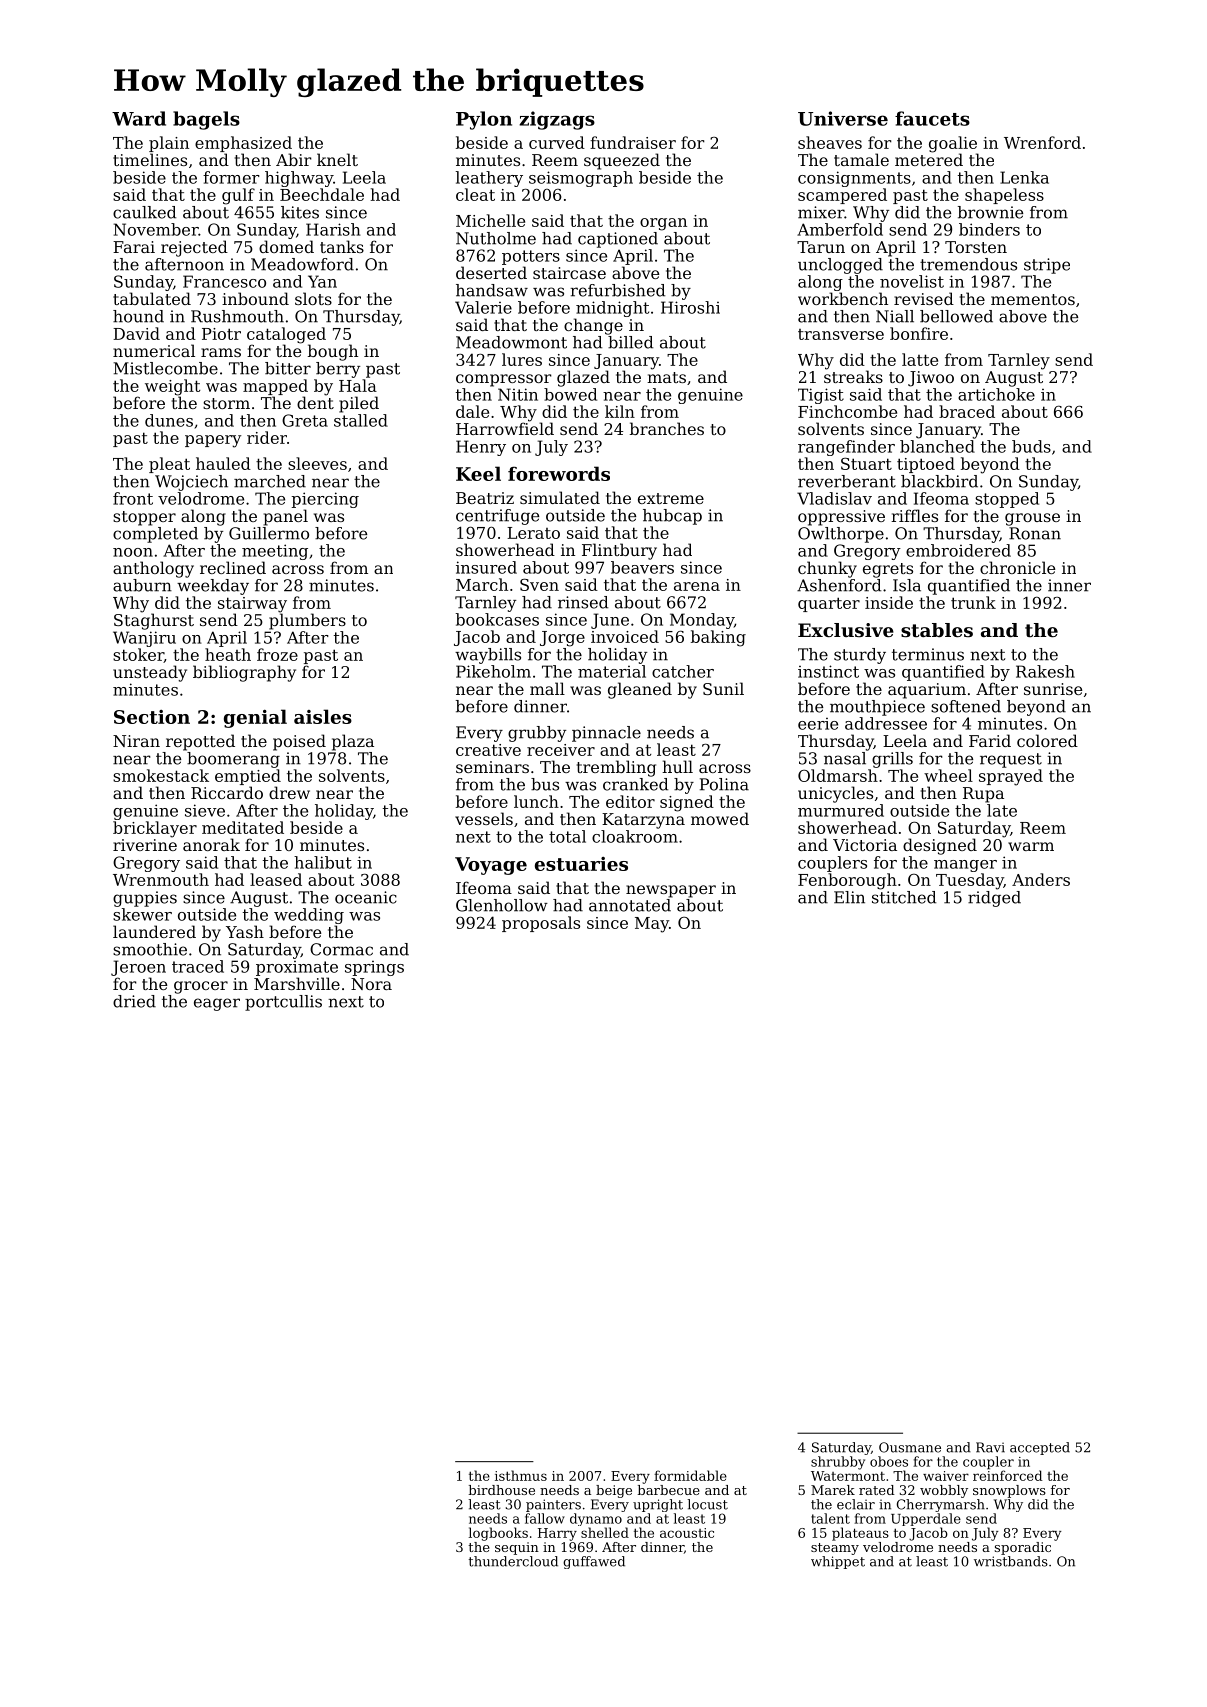  What do you see at coordinates (481, 448) in the image?
I see `Henry` at bounding box center [481, 448].
